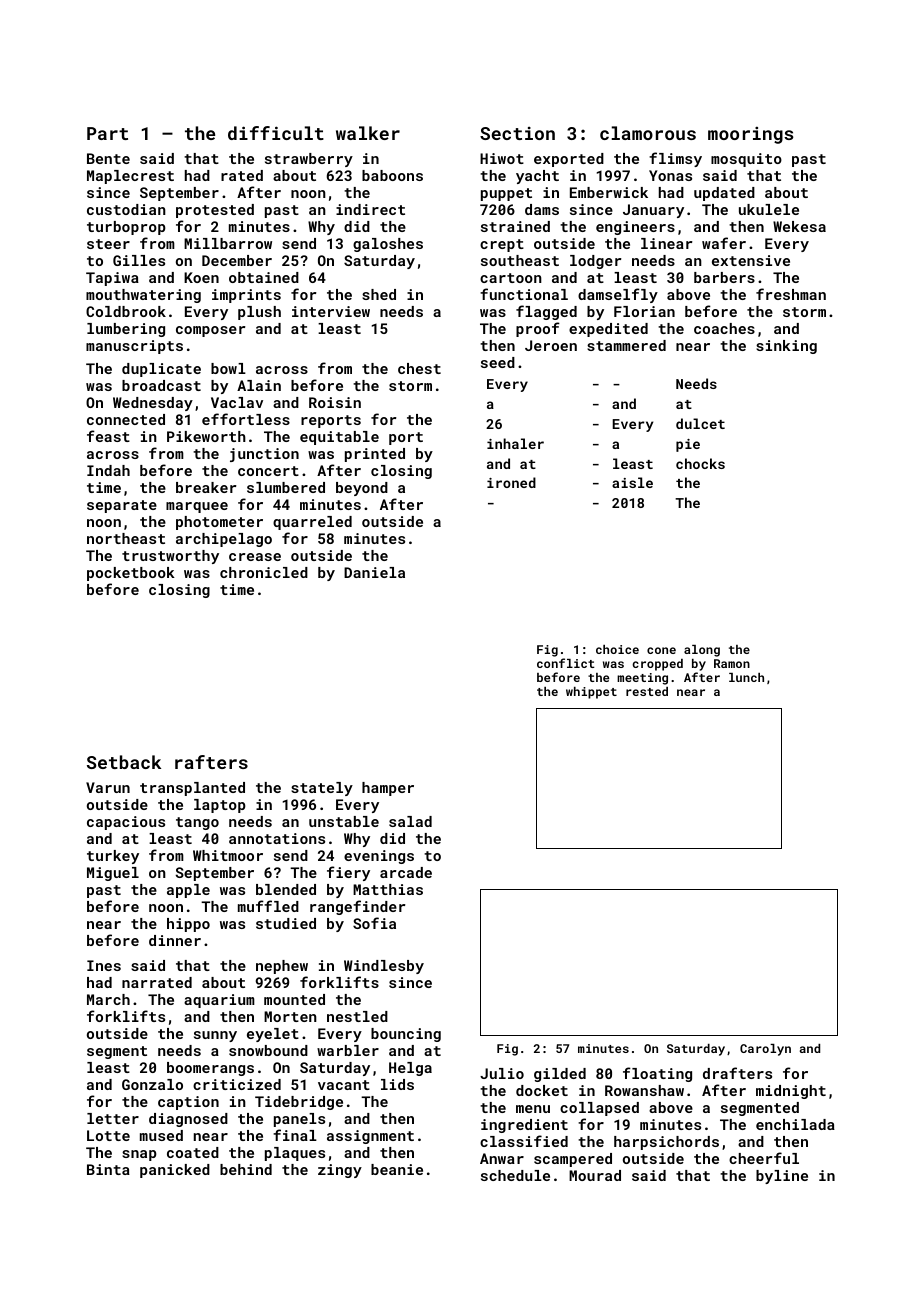 This screenshot has height=1314, width=924. What do you see at coordinates (201, 277) in the screenshot?
I see `Koen` at bounding box center [201, 277].
